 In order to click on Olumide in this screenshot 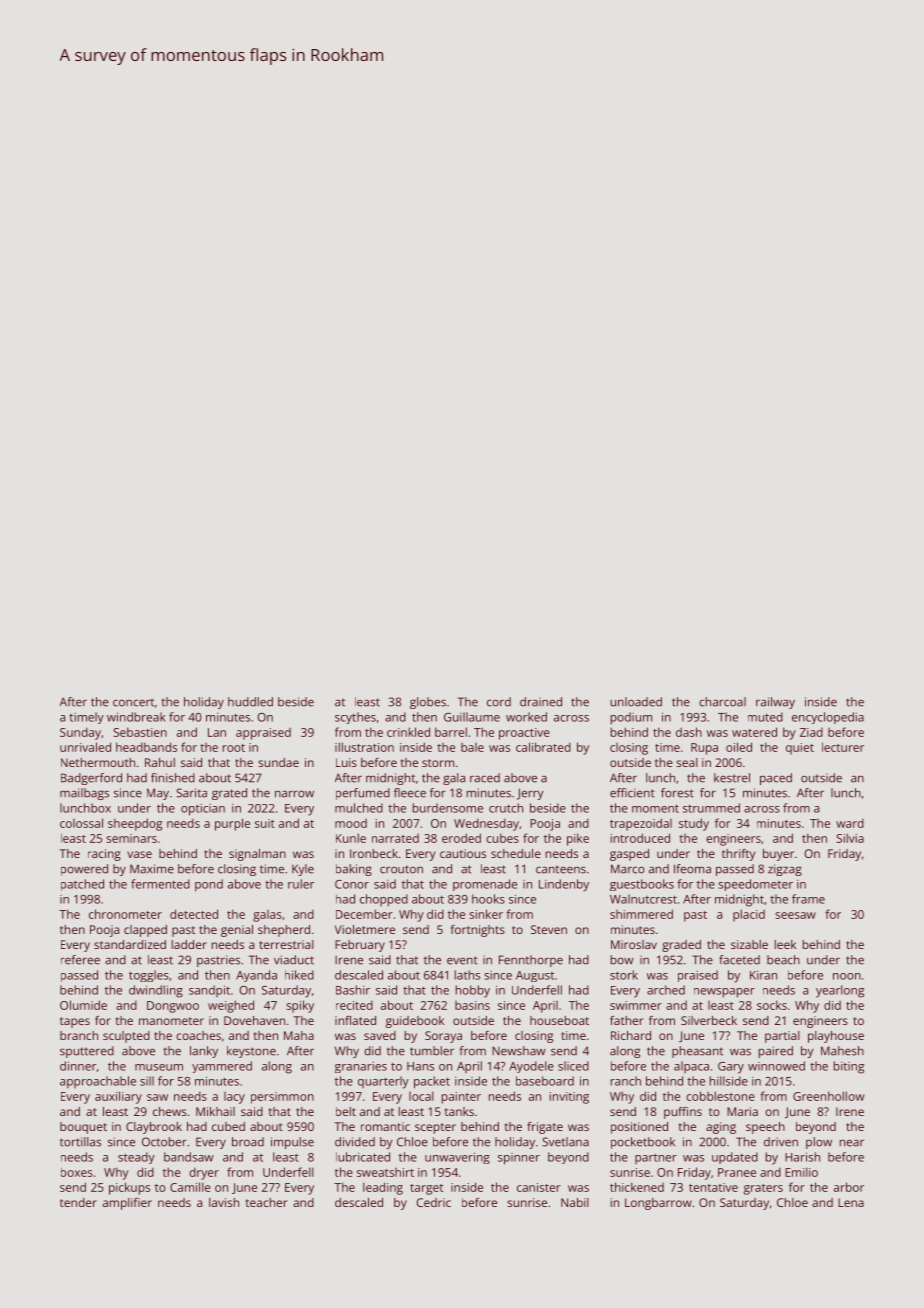, I will do `click(83, 1005)`.
